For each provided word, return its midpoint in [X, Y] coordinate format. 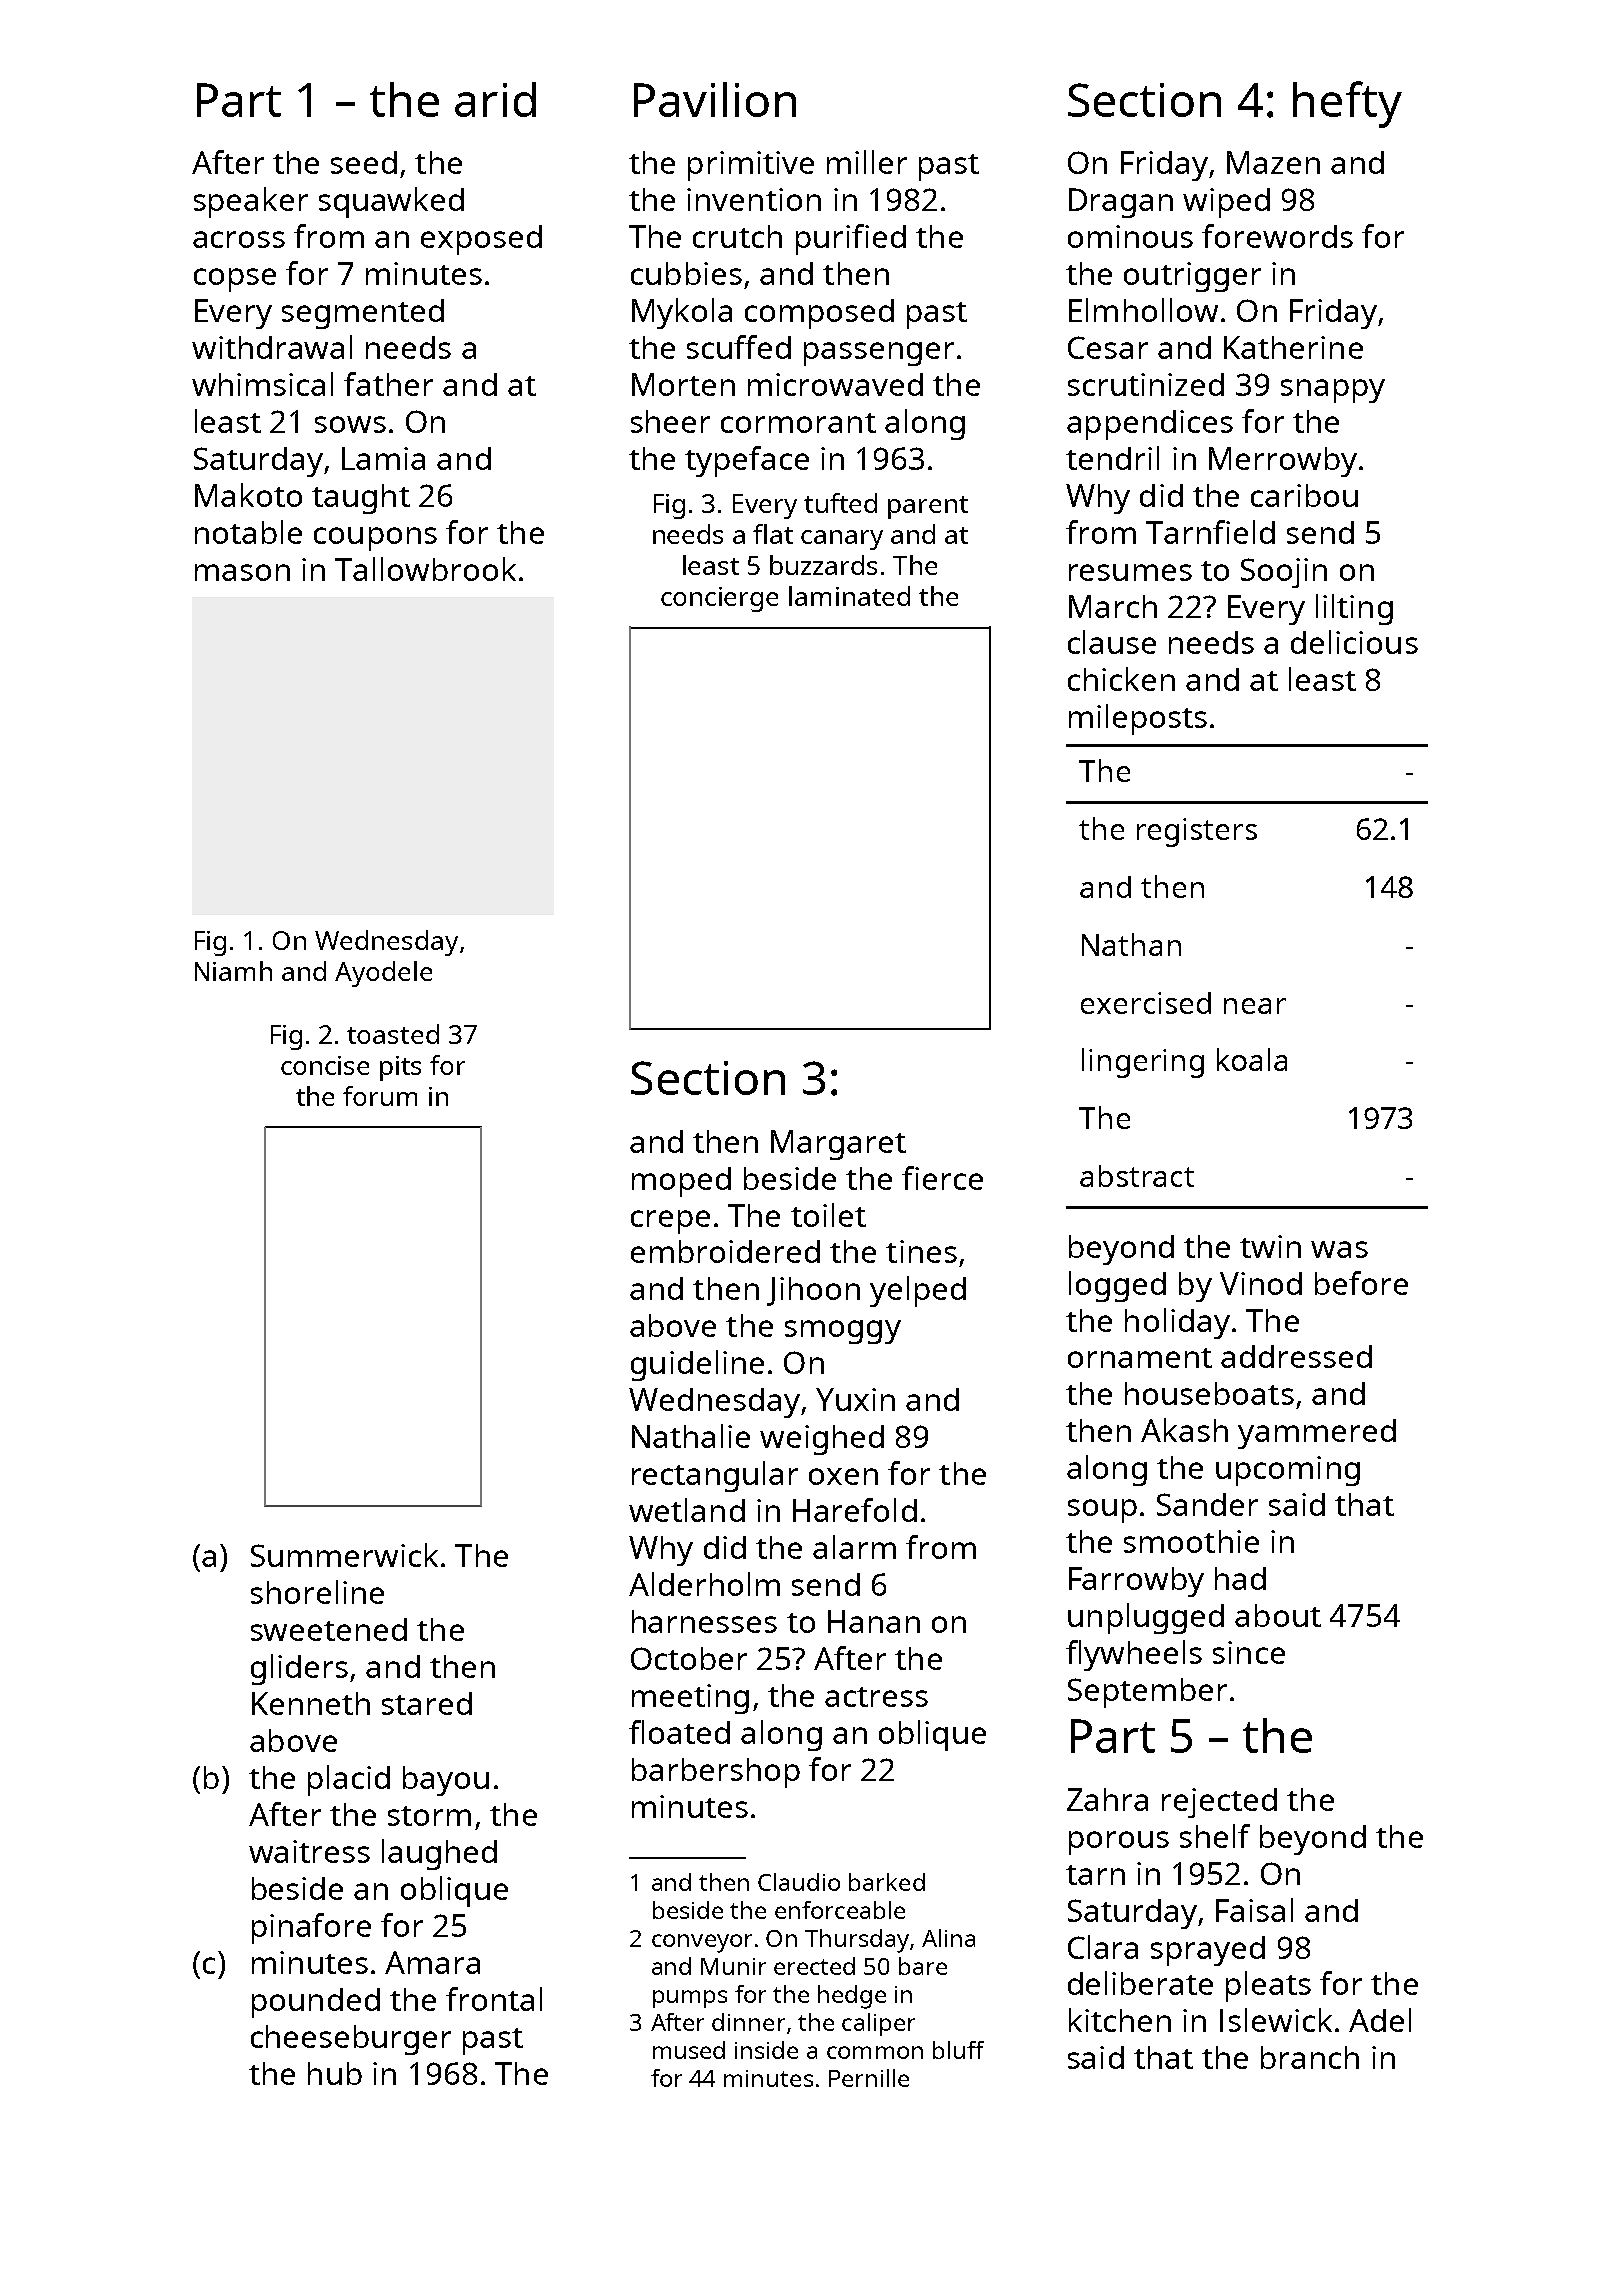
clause [1112, 642]
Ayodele [383, 974]
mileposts [1138, 719]
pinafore [311, 1928]
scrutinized [1146, 384]
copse [235, 280]
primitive [751, 166]
